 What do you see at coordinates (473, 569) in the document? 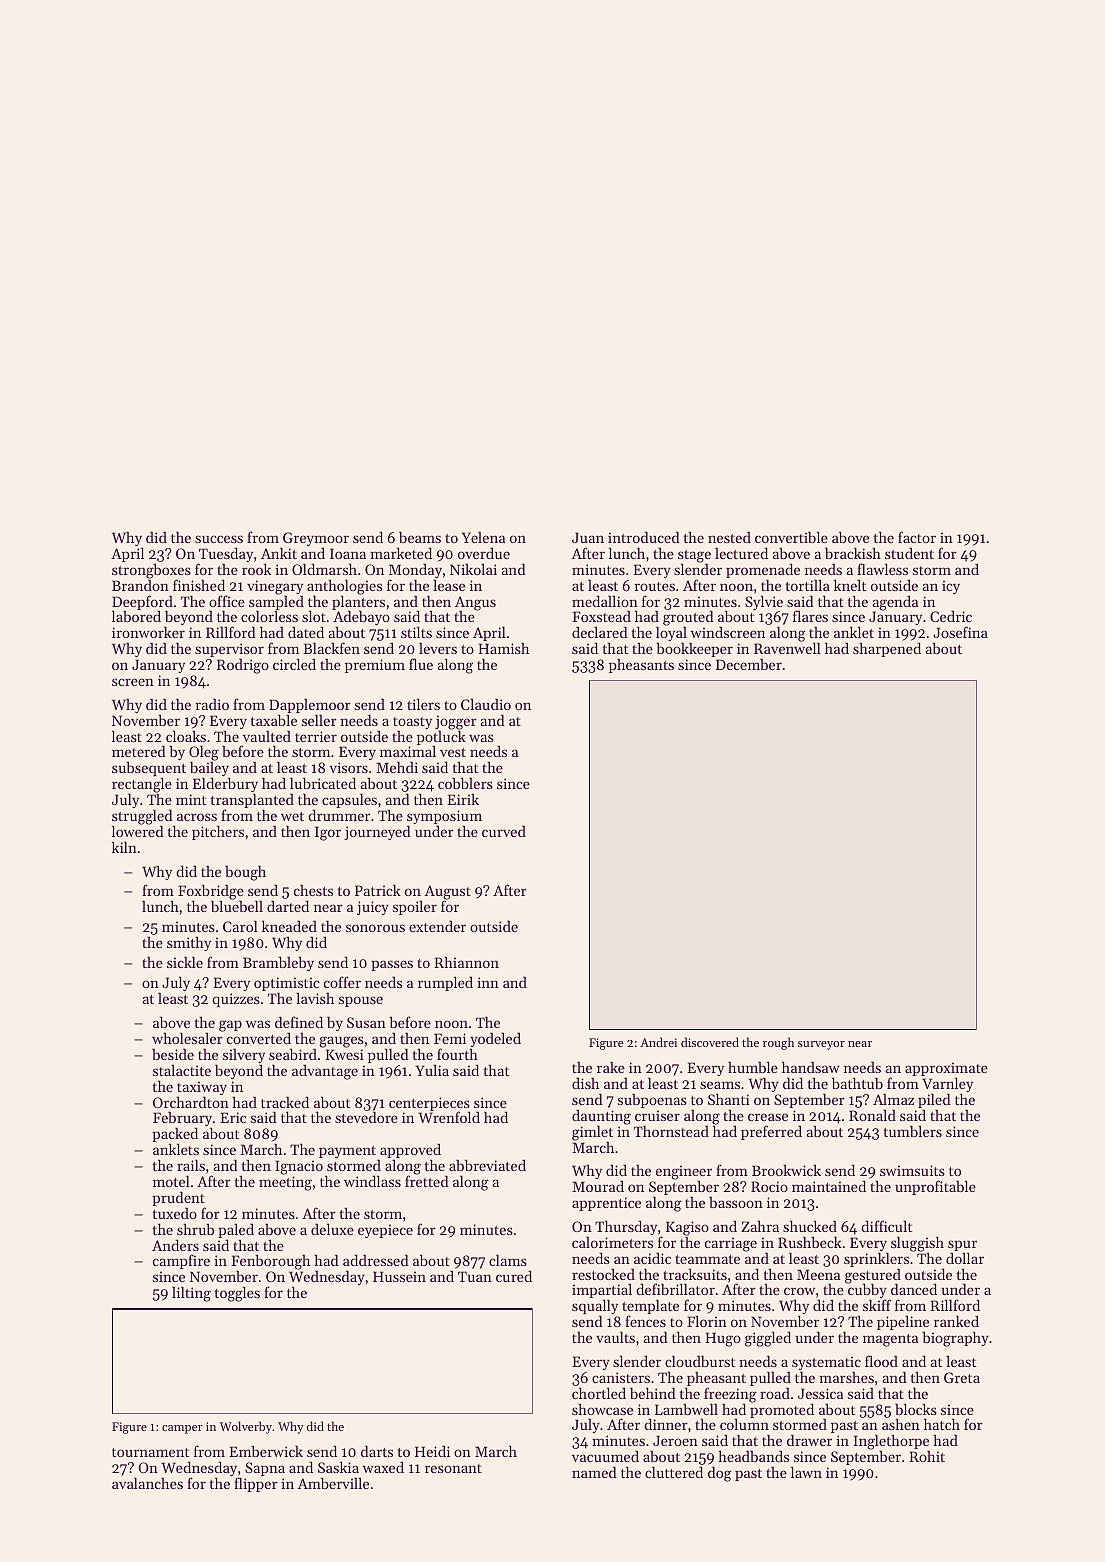
I see `Nikolai` at bounding box center [473, 569].
